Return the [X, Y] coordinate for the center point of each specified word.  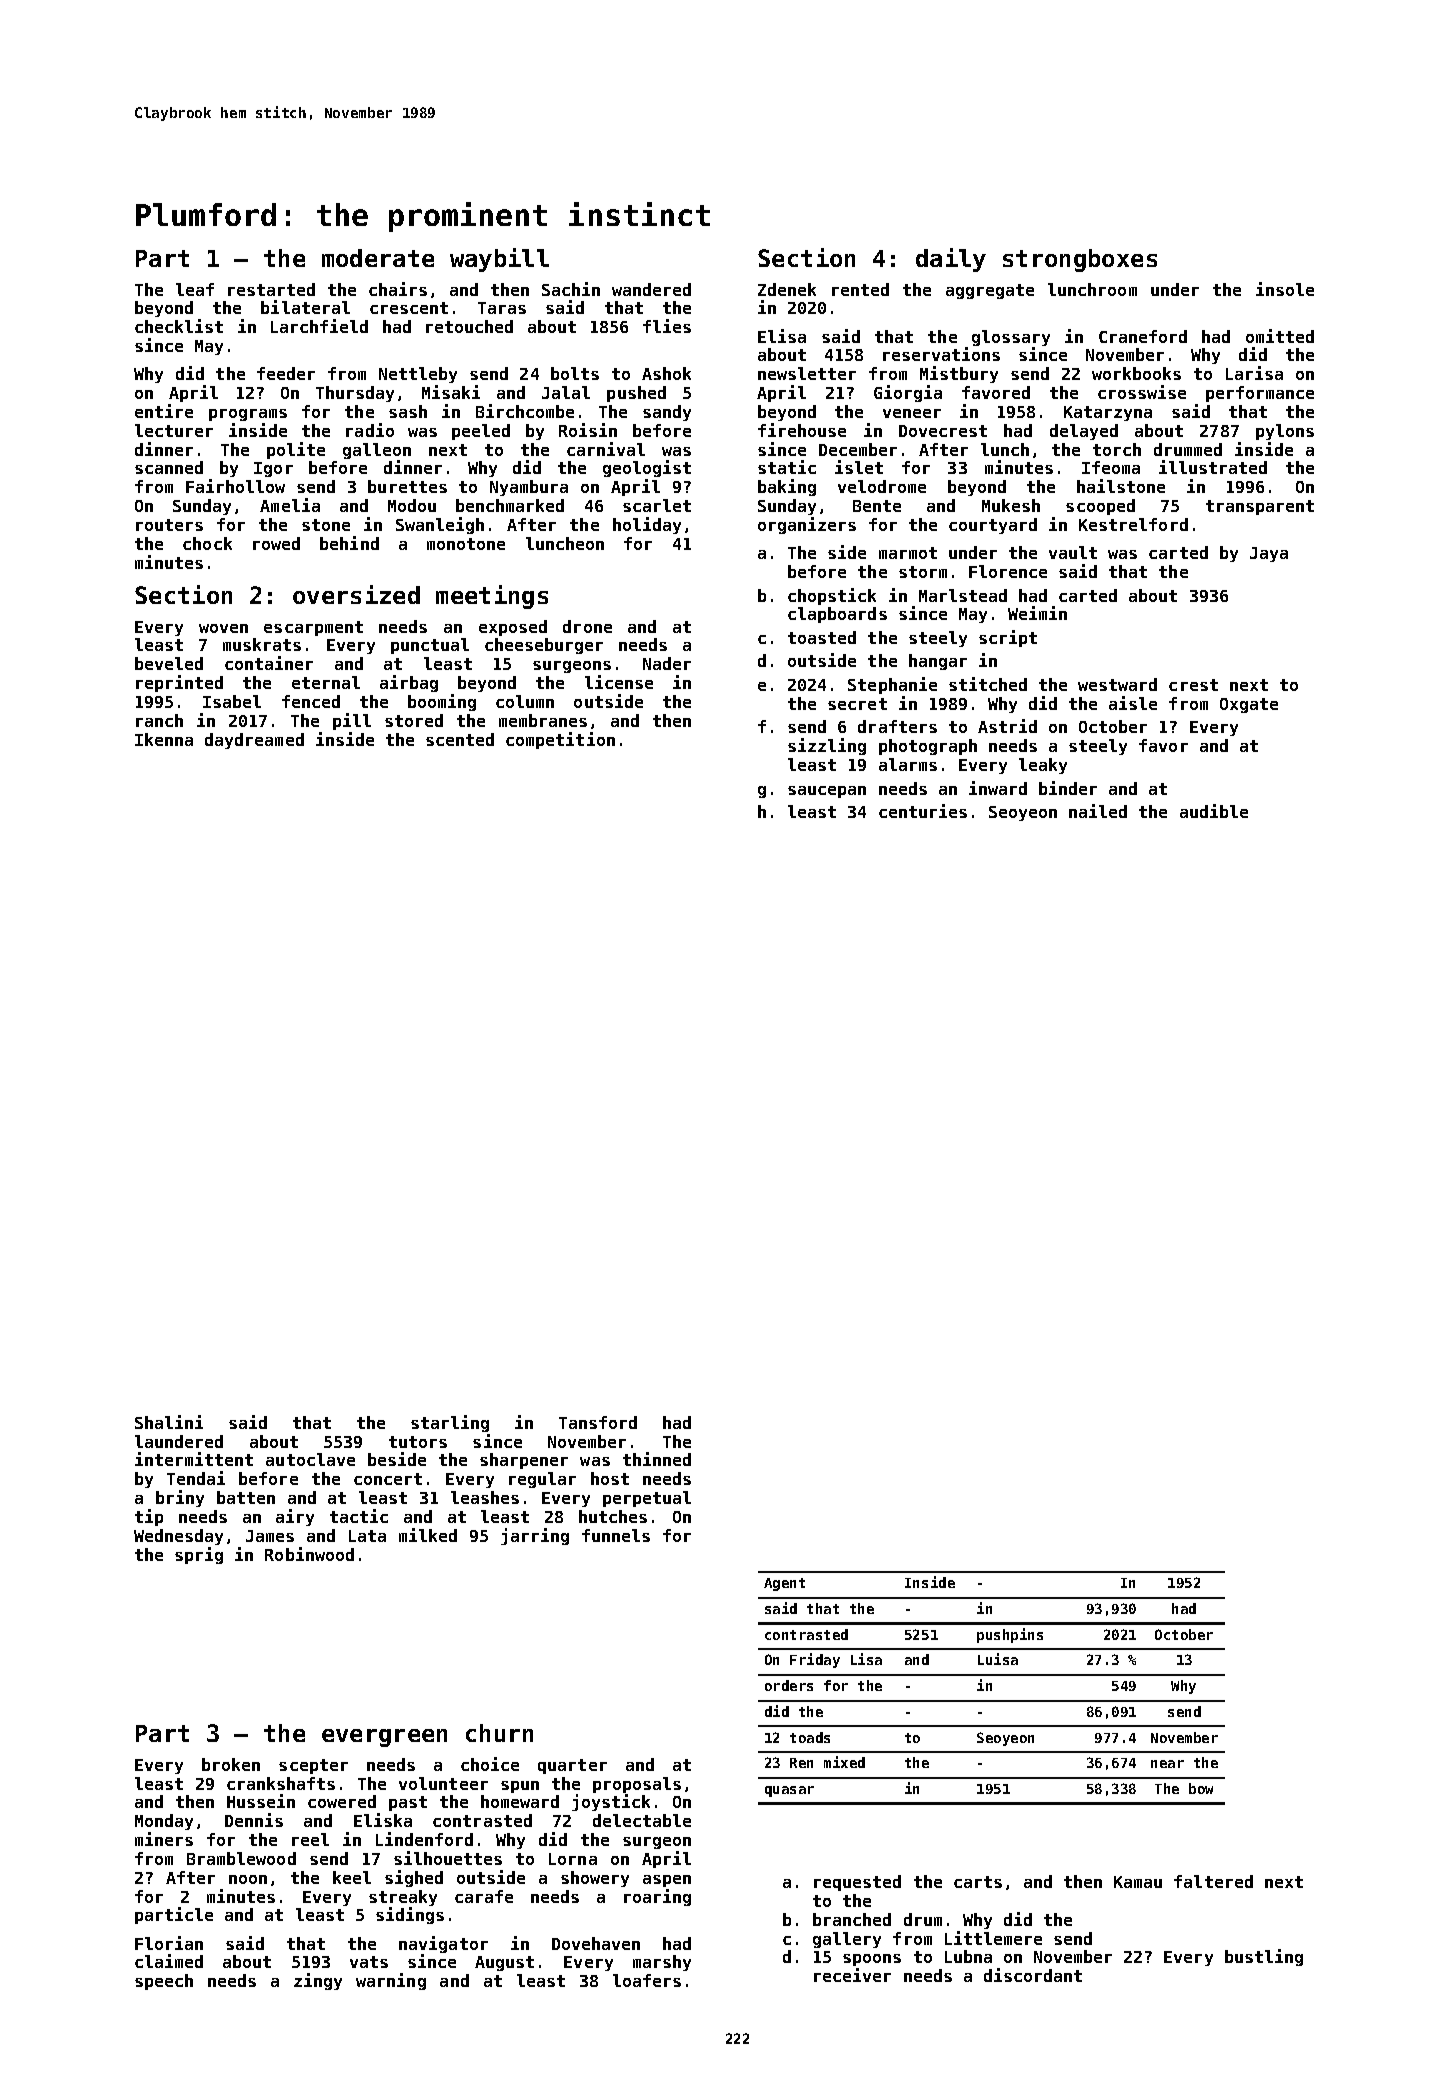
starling [450, 1423]
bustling [1264, 1957]
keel [352, 1877]
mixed [844, 1762]
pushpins [1010, 1635]
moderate [378, 258]
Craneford [1143, 336]
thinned [657, 1459]
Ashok [666, 373]
